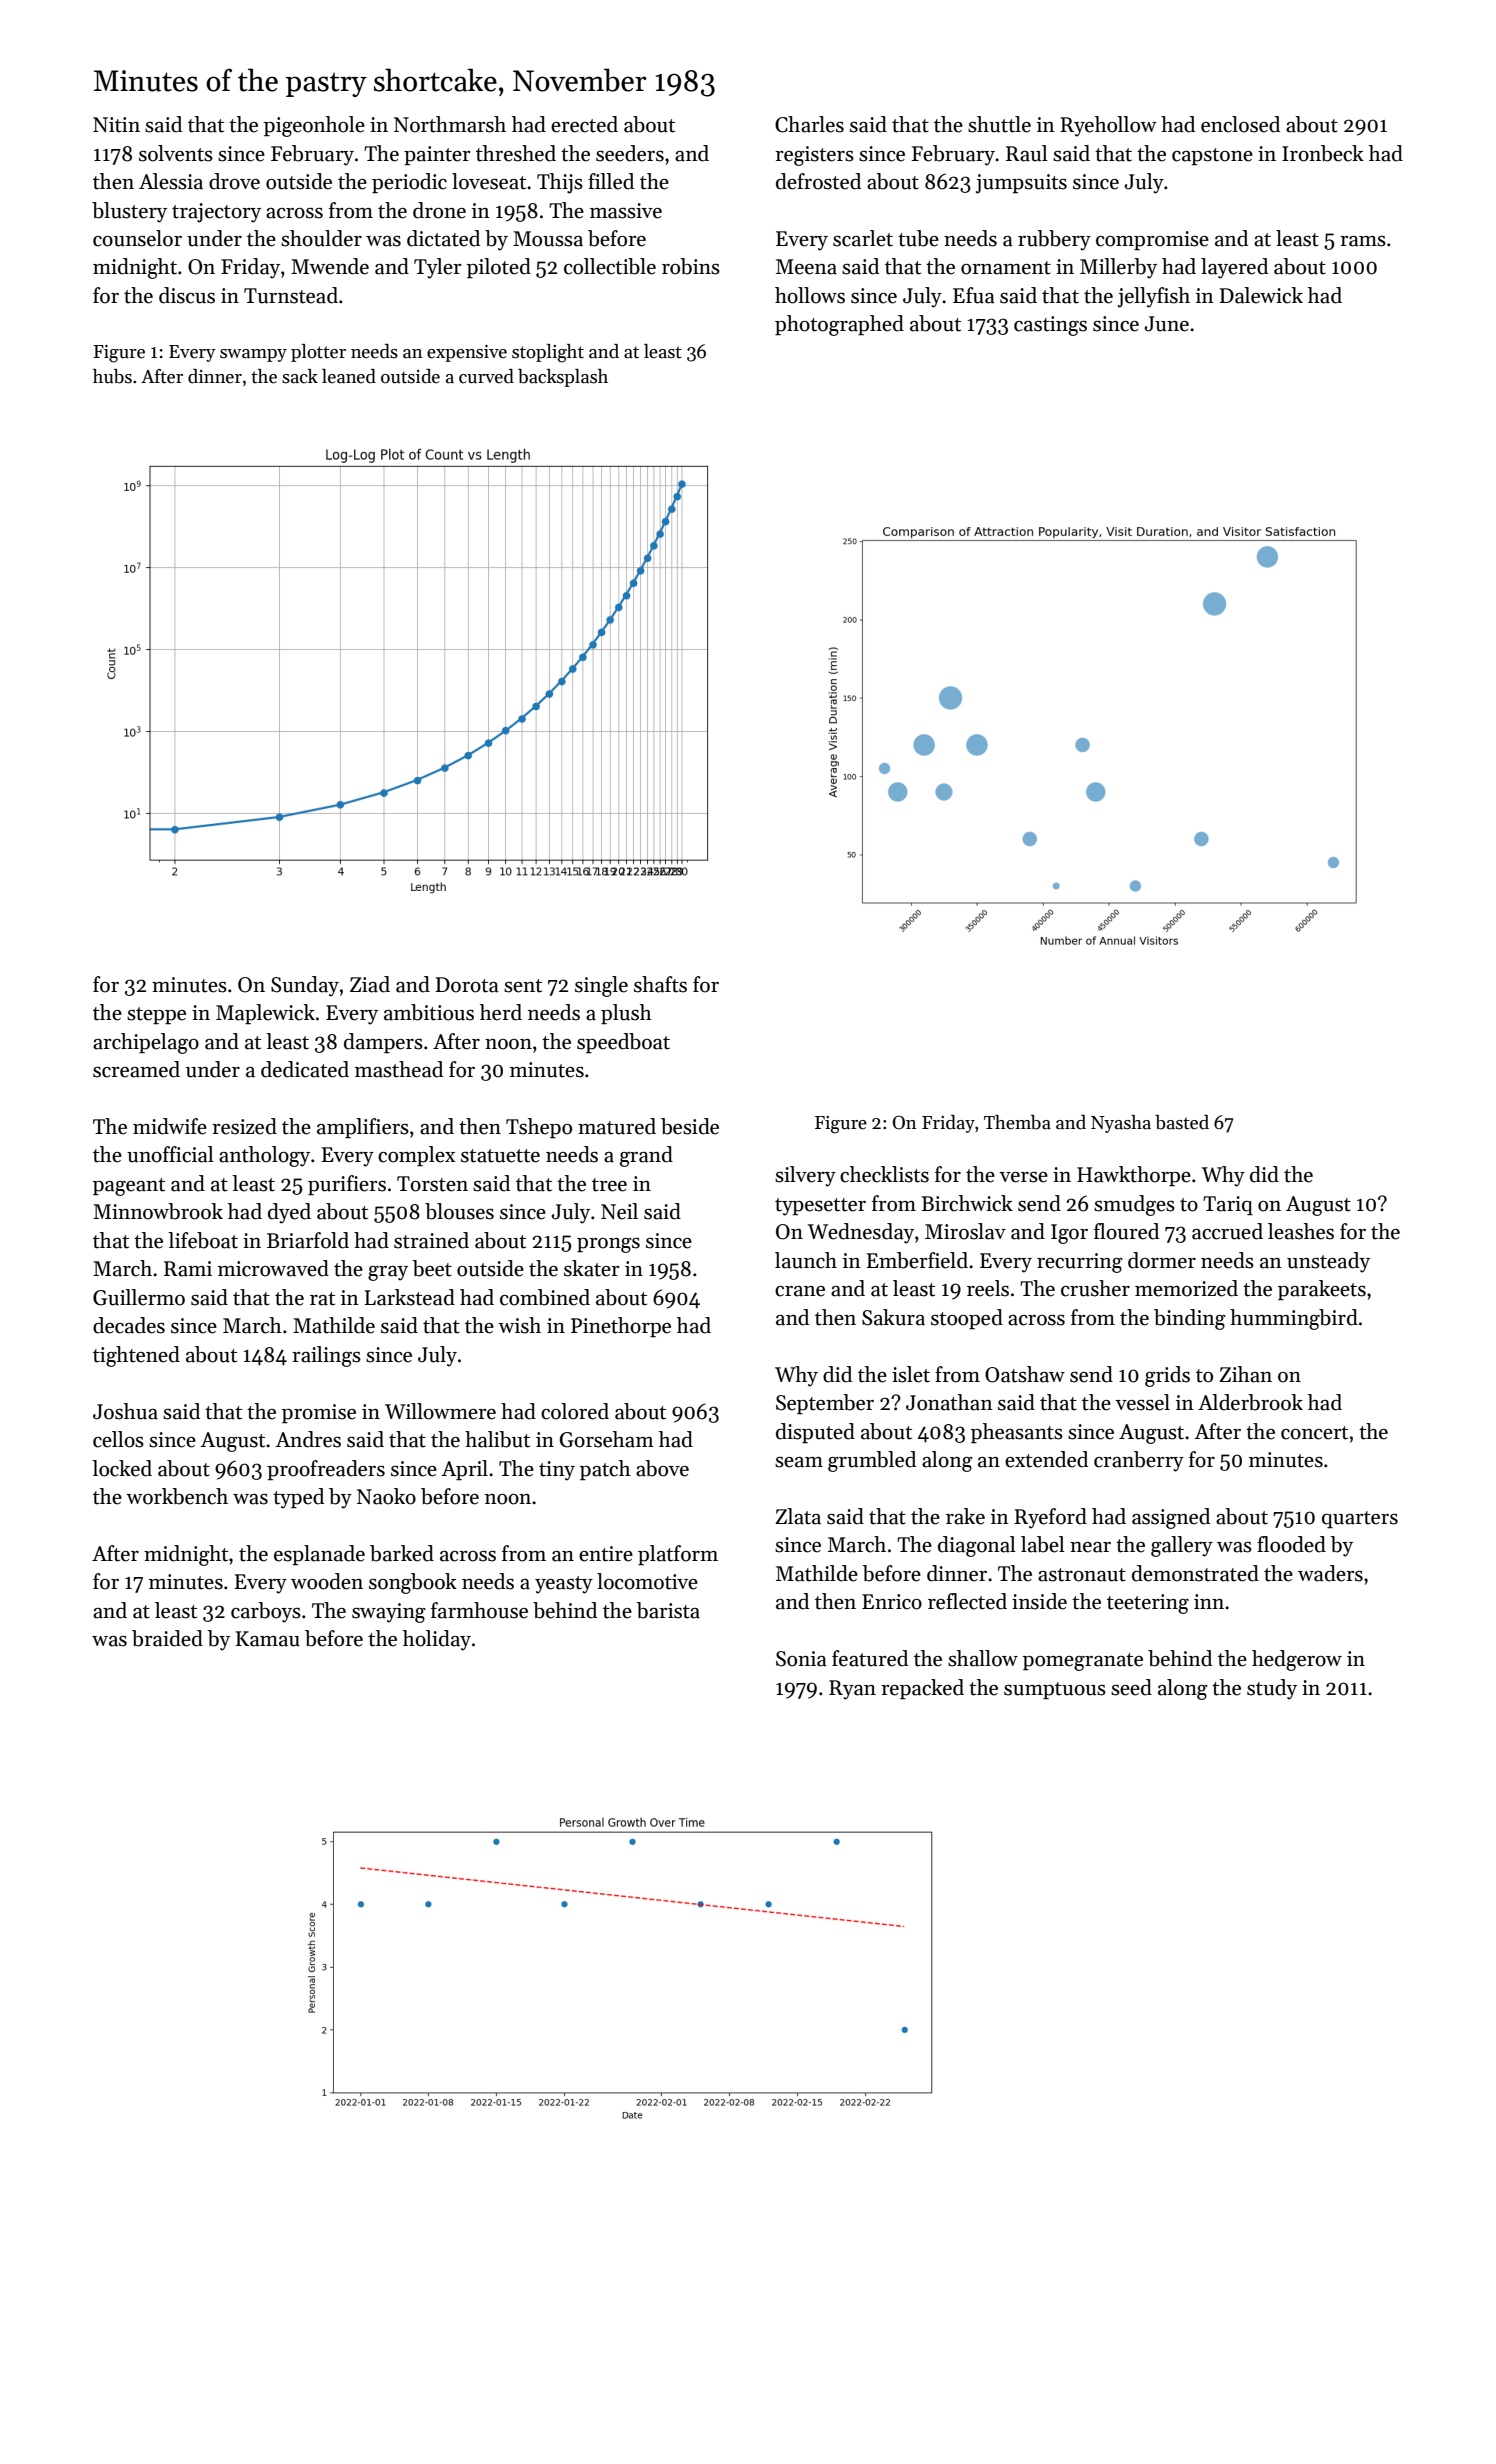 Image resolution: width=1496 pixels, height=2464 pixels. What do you see at coordinates (314, 126) in the screenshot?
I see `pigeonhole` at bounding box center [314, 126].
